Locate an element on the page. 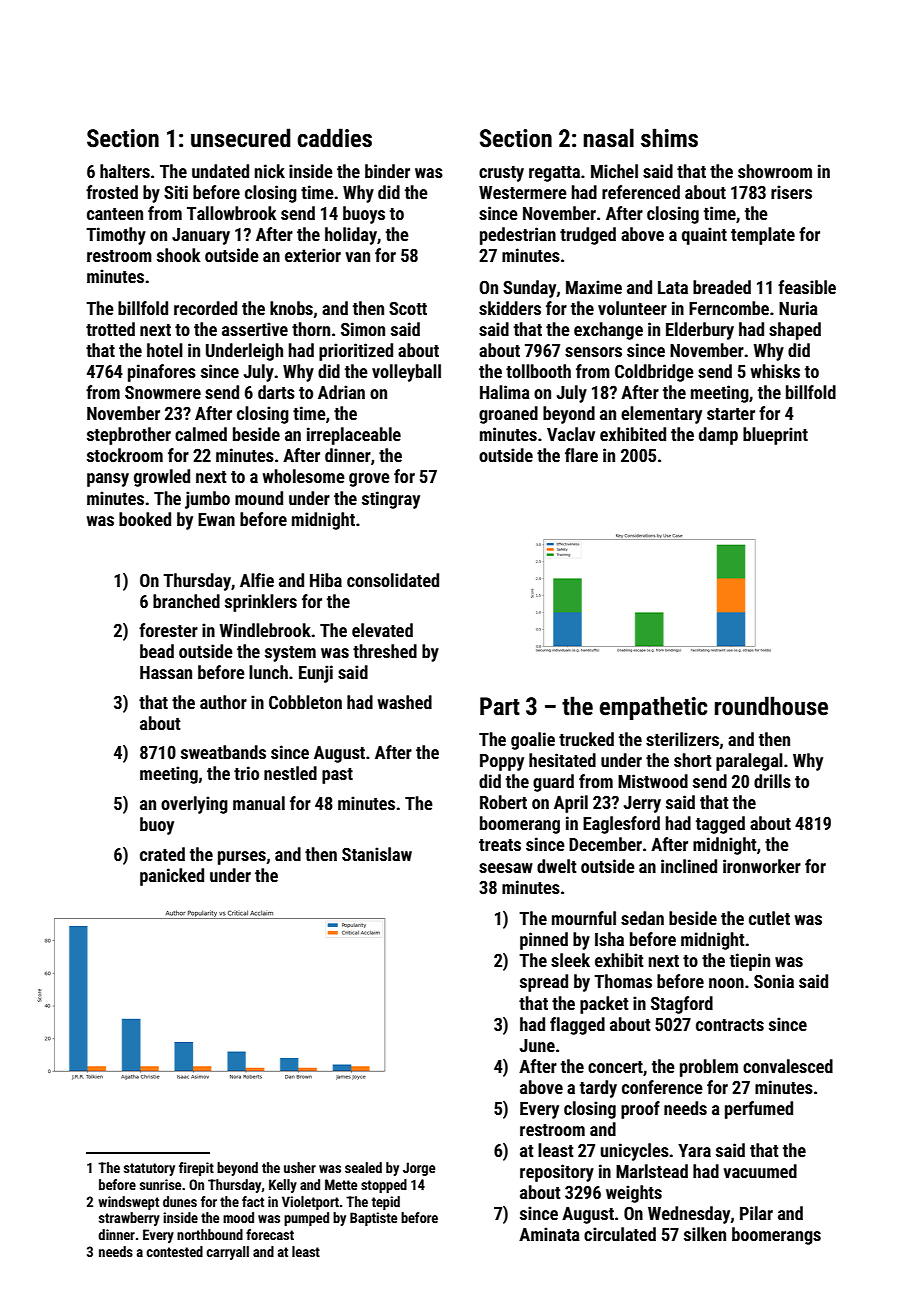  conference is located at coordinates (662, 1087).
